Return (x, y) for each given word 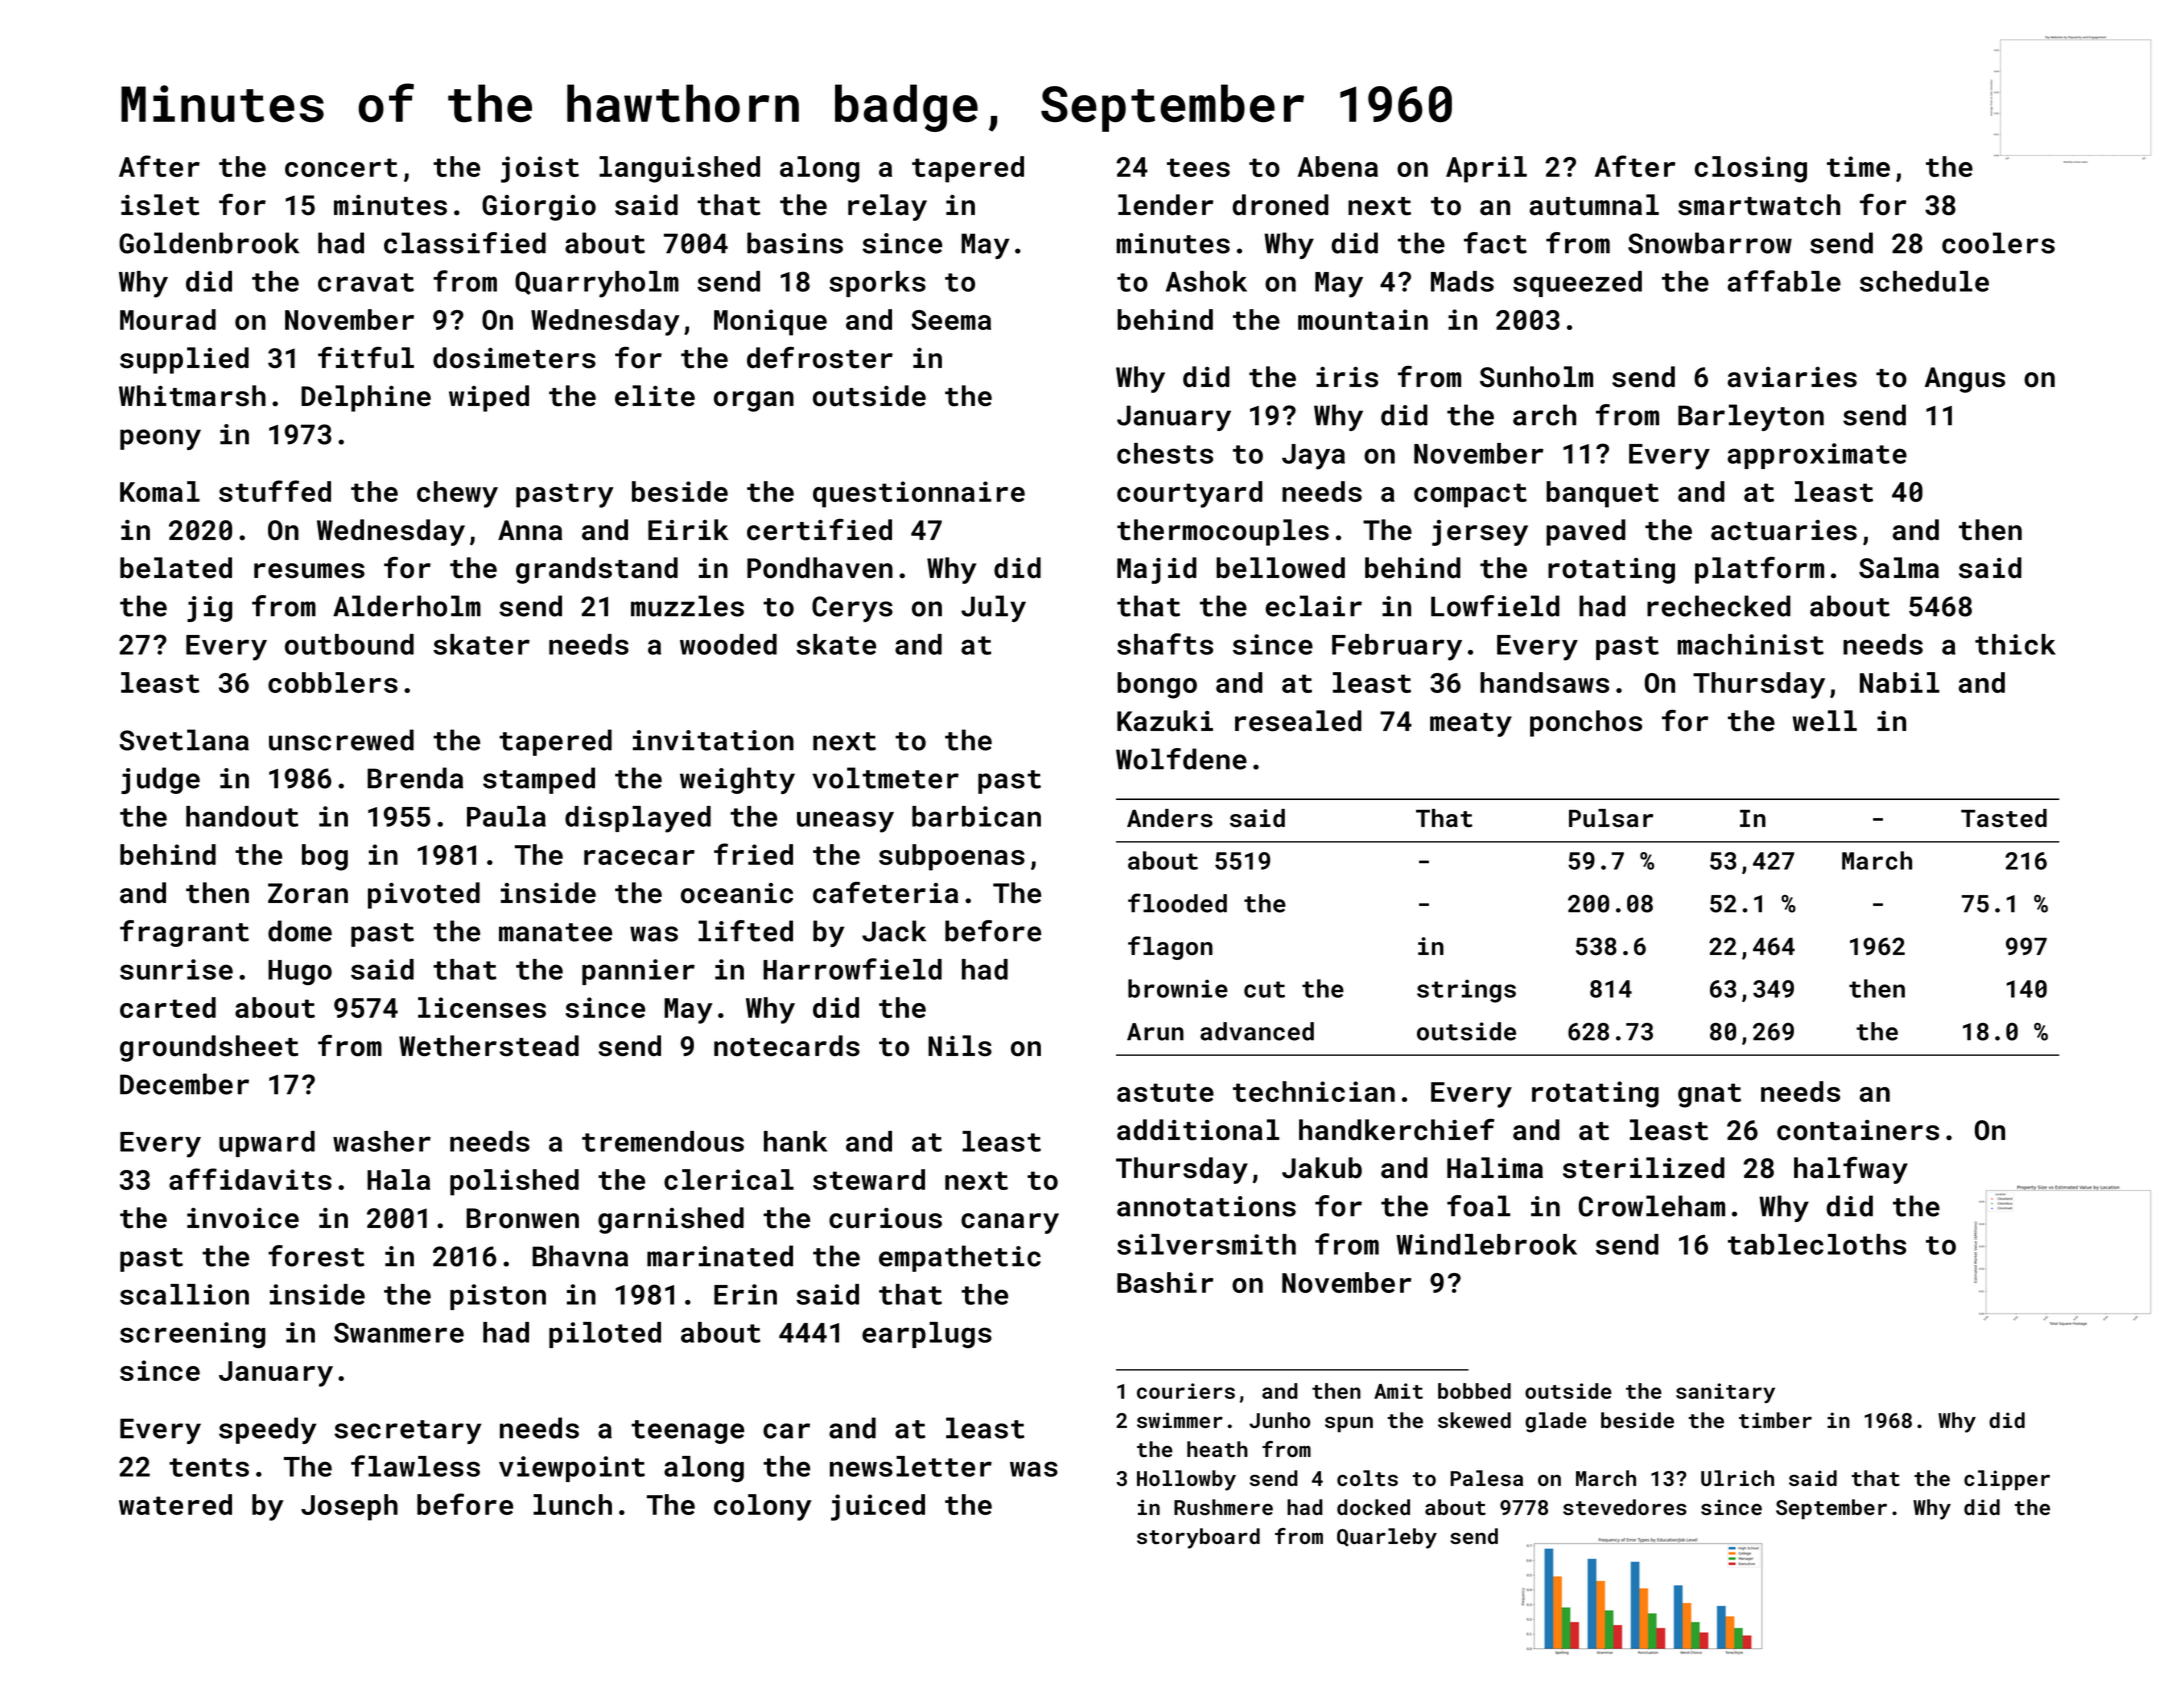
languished (679, 169)
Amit (1398, 1391)
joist (540, 169)
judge (160, 780)
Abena (1338, 166)
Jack (894, 931)
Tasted (2004, 818)
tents (209, 1467)
